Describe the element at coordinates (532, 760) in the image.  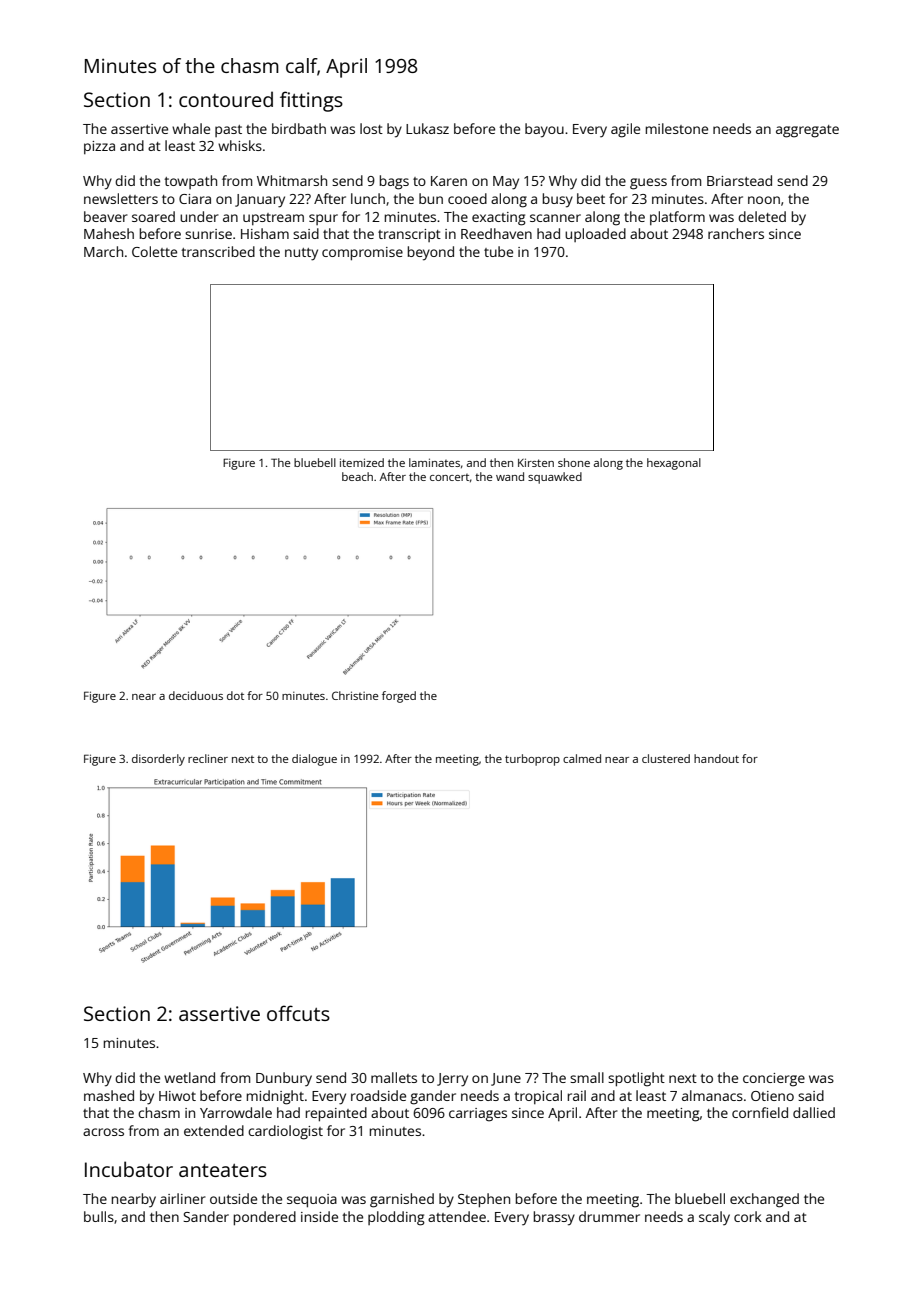
I see `turboprop` at that location.
